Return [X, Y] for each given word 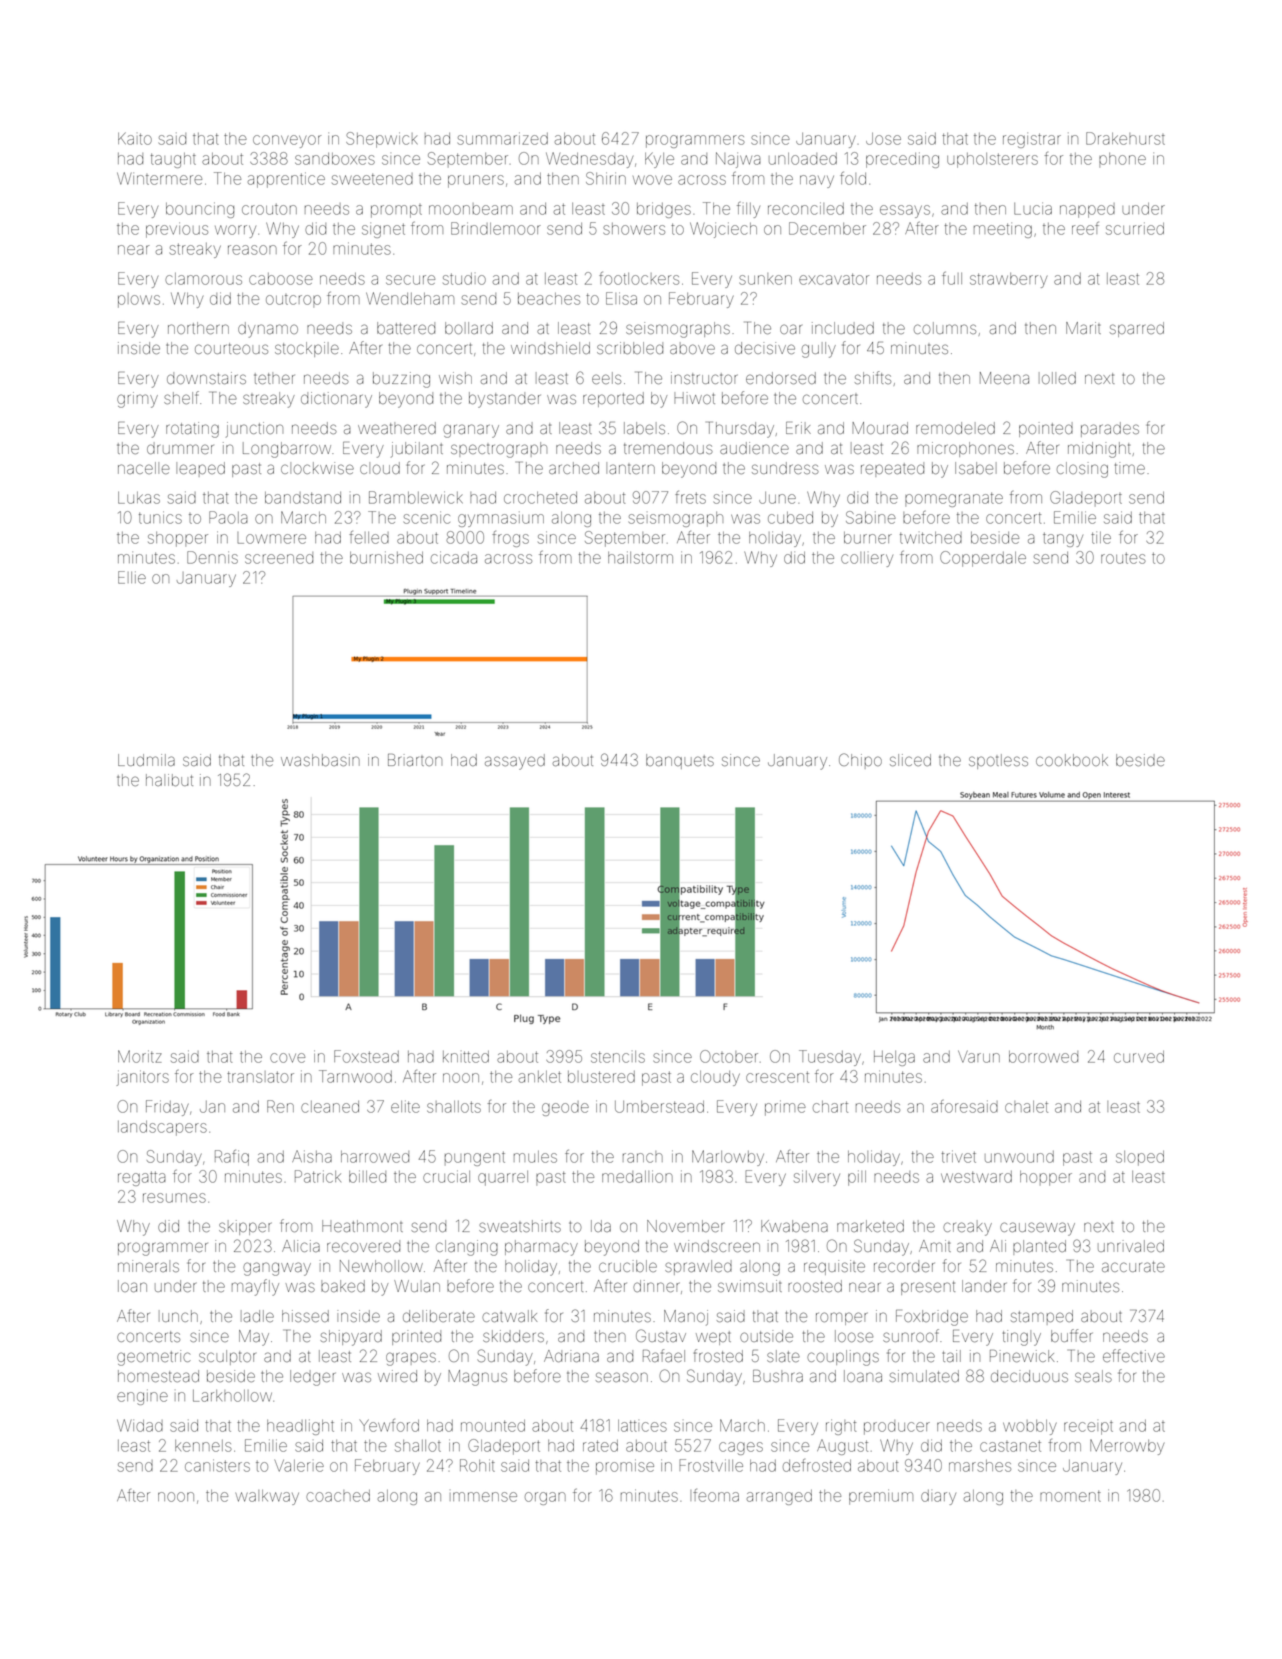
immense [483, 1497]
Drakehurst [1125, 138]
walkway [267, 1497]
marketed [870, 1226]
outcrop [293, 300]
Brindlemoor [496, 228]
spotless [998, 761]
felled [369, 537]
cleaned [330, 1107]
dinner [656, 1286]
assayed [515, 762]
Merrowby [1127, 1447]
